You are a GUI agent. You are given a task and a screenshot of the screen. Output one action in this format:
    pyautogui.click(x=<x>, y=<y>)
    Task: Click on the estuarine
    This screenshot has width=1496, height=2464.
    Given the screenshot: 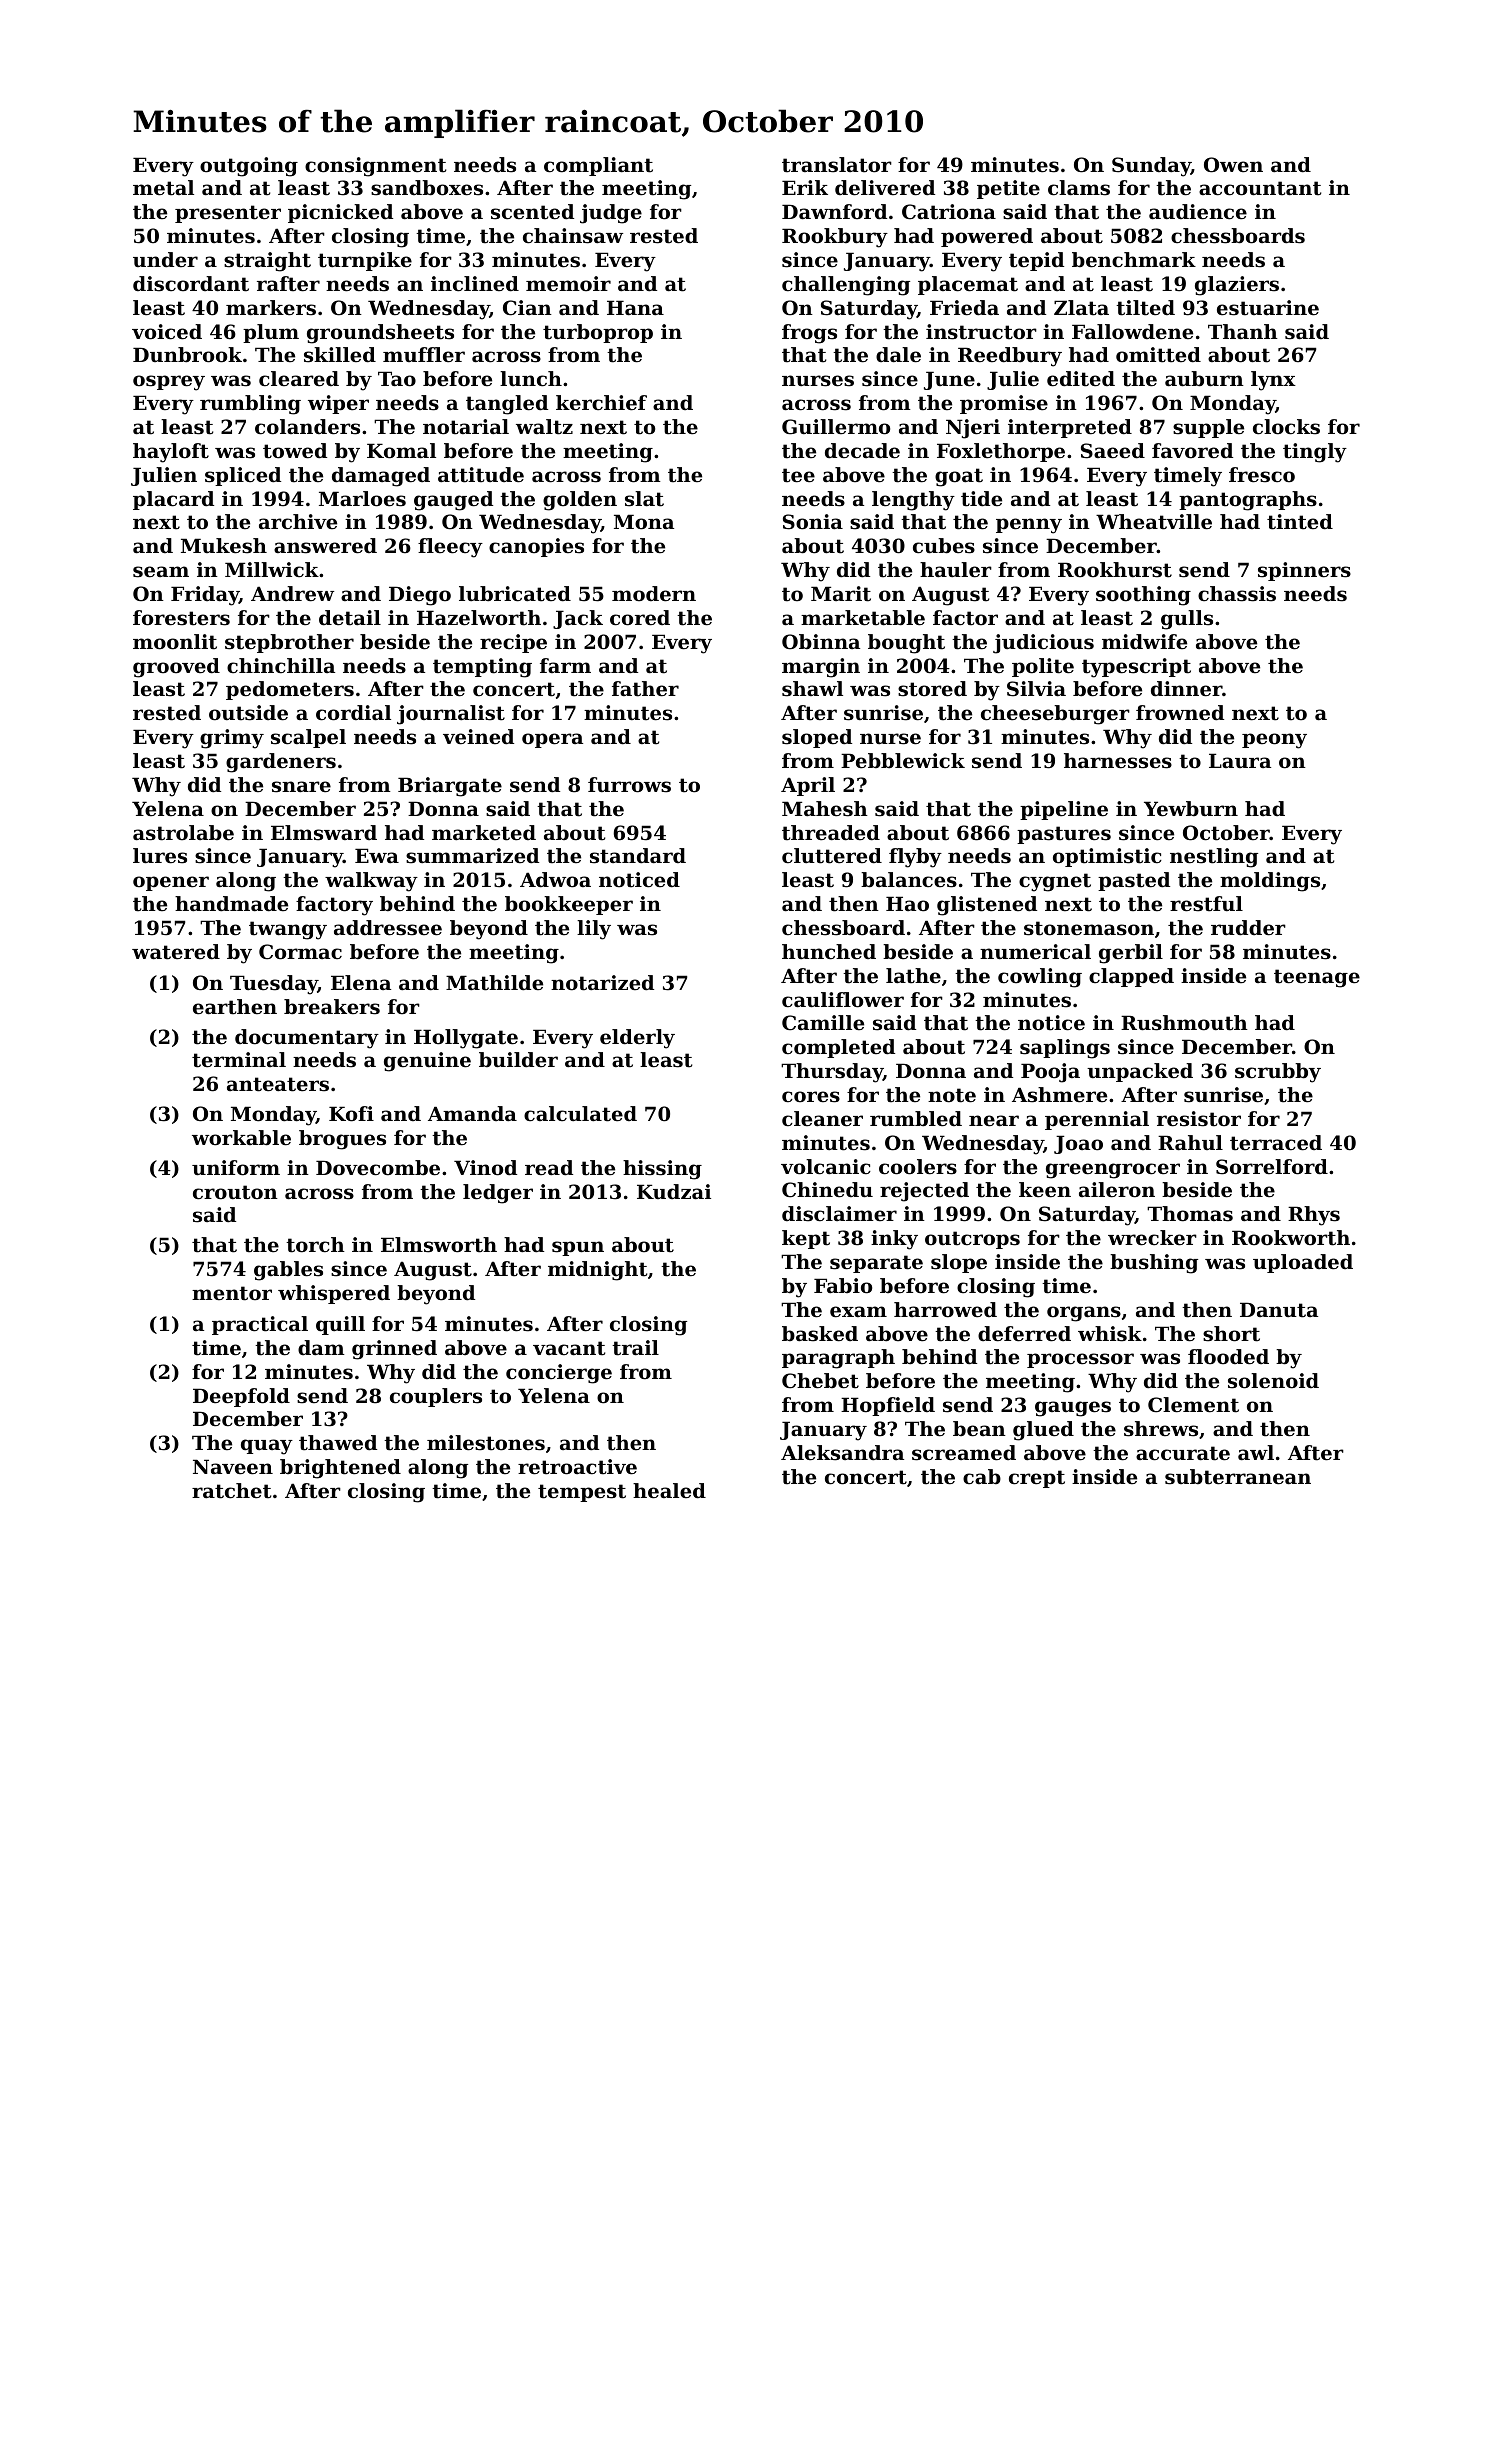 What is the action you would take?
    pyautogui.click(x=1268, y=308)
